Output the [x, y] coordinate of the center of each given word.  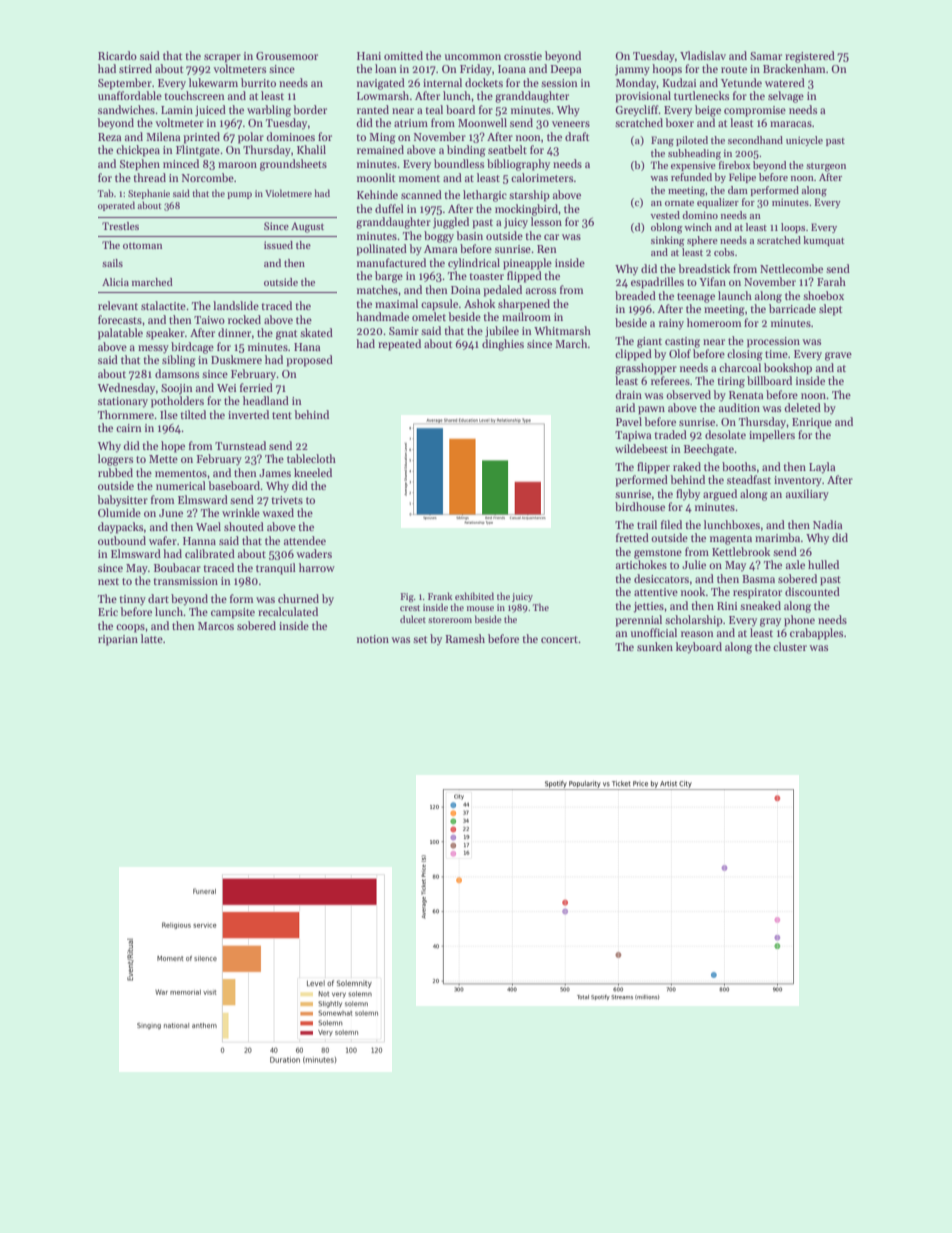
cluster [790, 646]
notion [373, 639]
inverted [248, 414]
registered [810, 57]
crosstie [523, 56]
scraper [222, 58]
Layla [822, 468]
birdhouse [640, 506]
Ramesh [465, 638]
